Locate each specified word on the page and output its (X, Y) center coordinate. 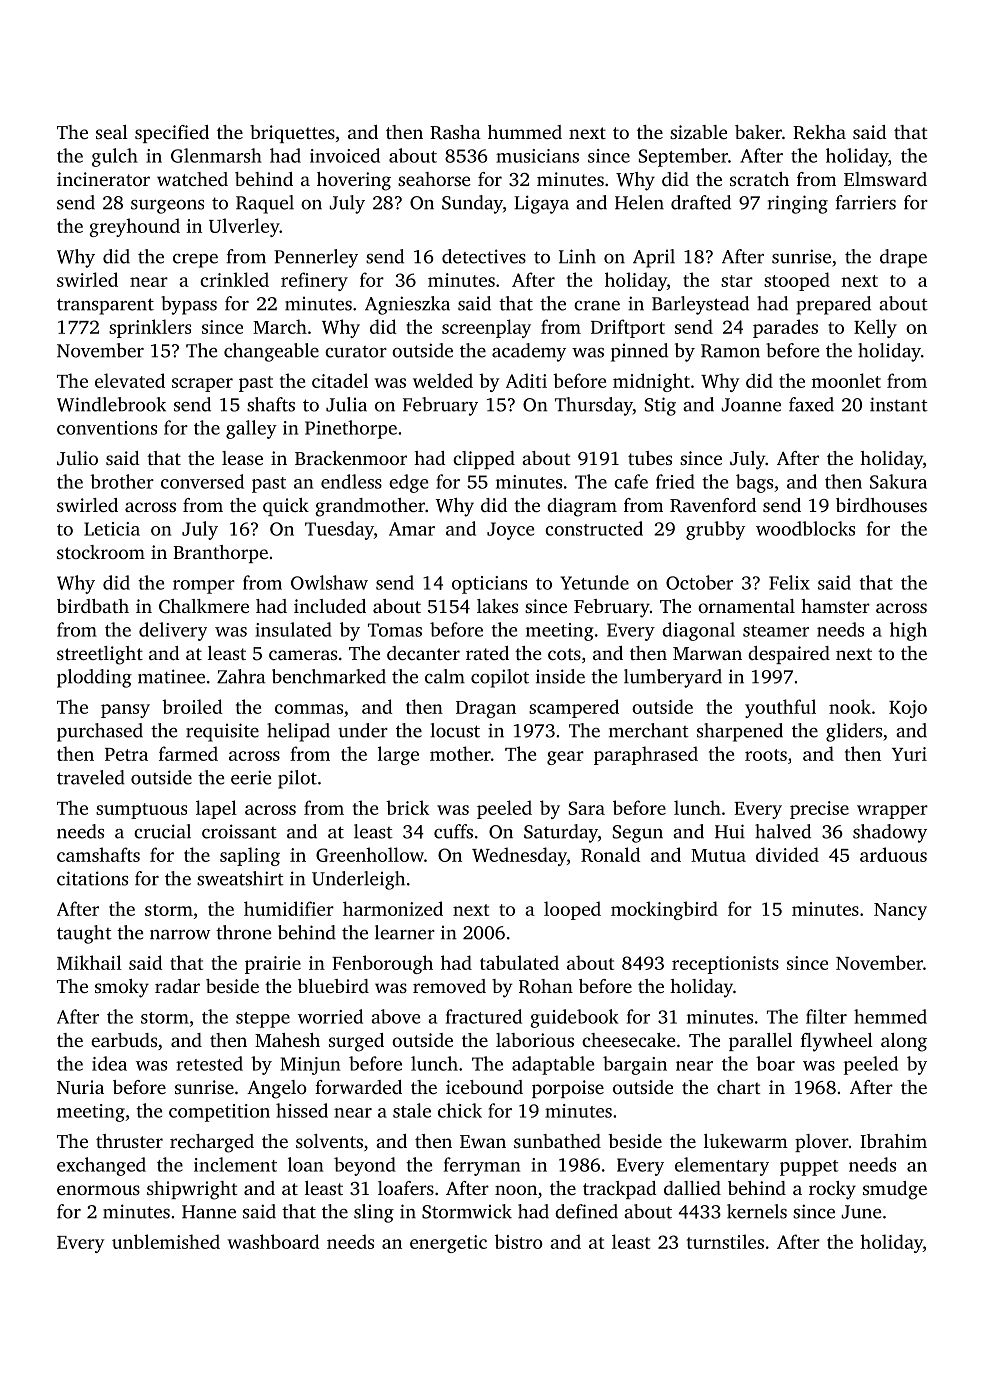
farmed (188, 753)
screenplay (486, 328)
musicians (537, 156)
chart (739, 1087)
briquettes (292, 134)
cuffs (453, 831)
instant (899, 404)
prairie (273, 965)
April (654, 258)
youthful (780, 708)
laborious (535, 1040)
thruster (129, 1141)
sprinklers (150, 328)
